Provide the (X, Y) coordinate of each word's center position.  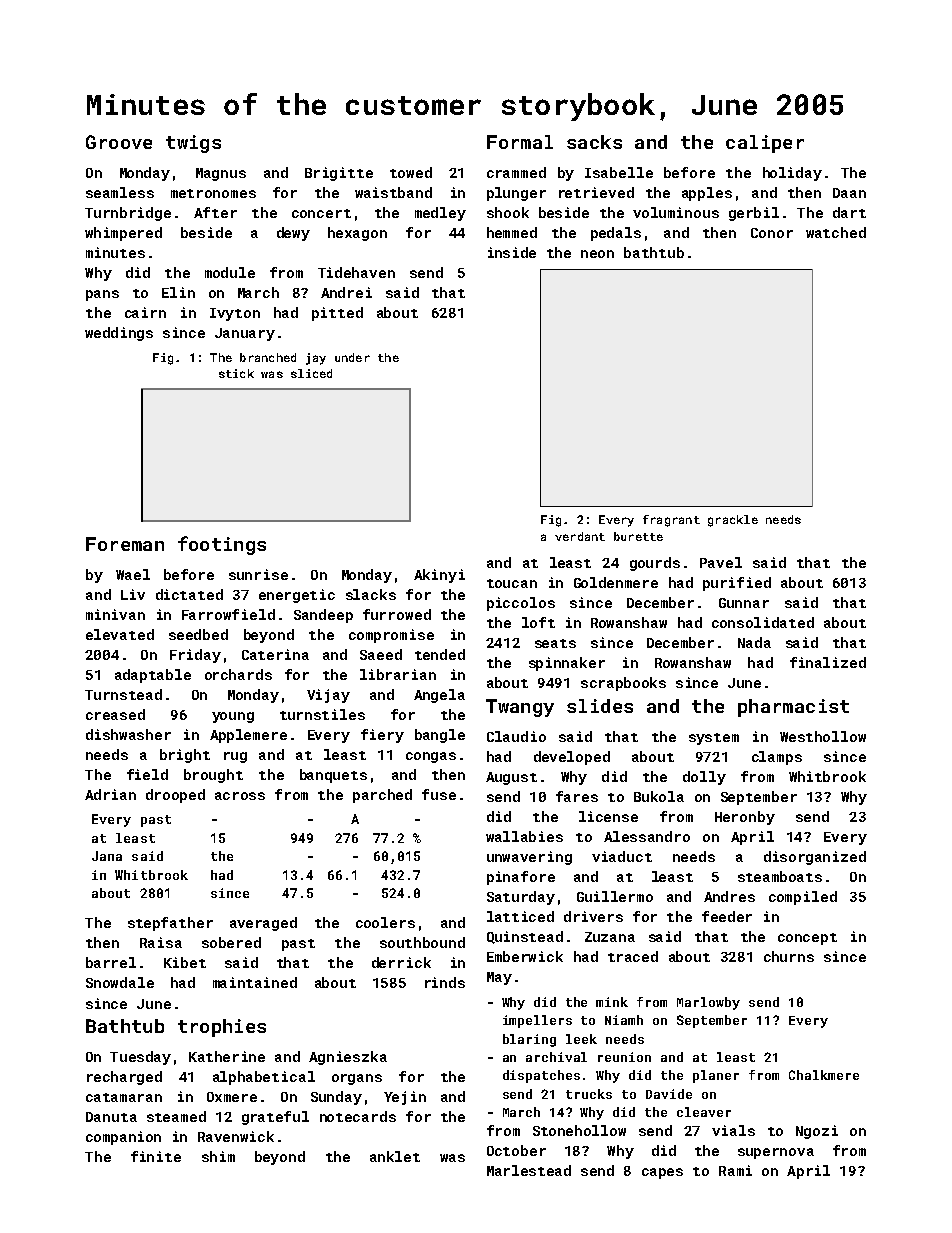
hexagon (357, 234)
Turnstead (123, 694)
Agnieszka (348, 1058)
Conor (772, 233)
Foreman (125, 544)
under (352, 357)
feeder (727, 916)
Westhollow (823, 736)
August (511, 778)
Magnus (221, 174)
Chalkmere (824, 1075)
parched (382, 796)
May (499, 978)
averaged (263, 924)
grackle (733, 521)
